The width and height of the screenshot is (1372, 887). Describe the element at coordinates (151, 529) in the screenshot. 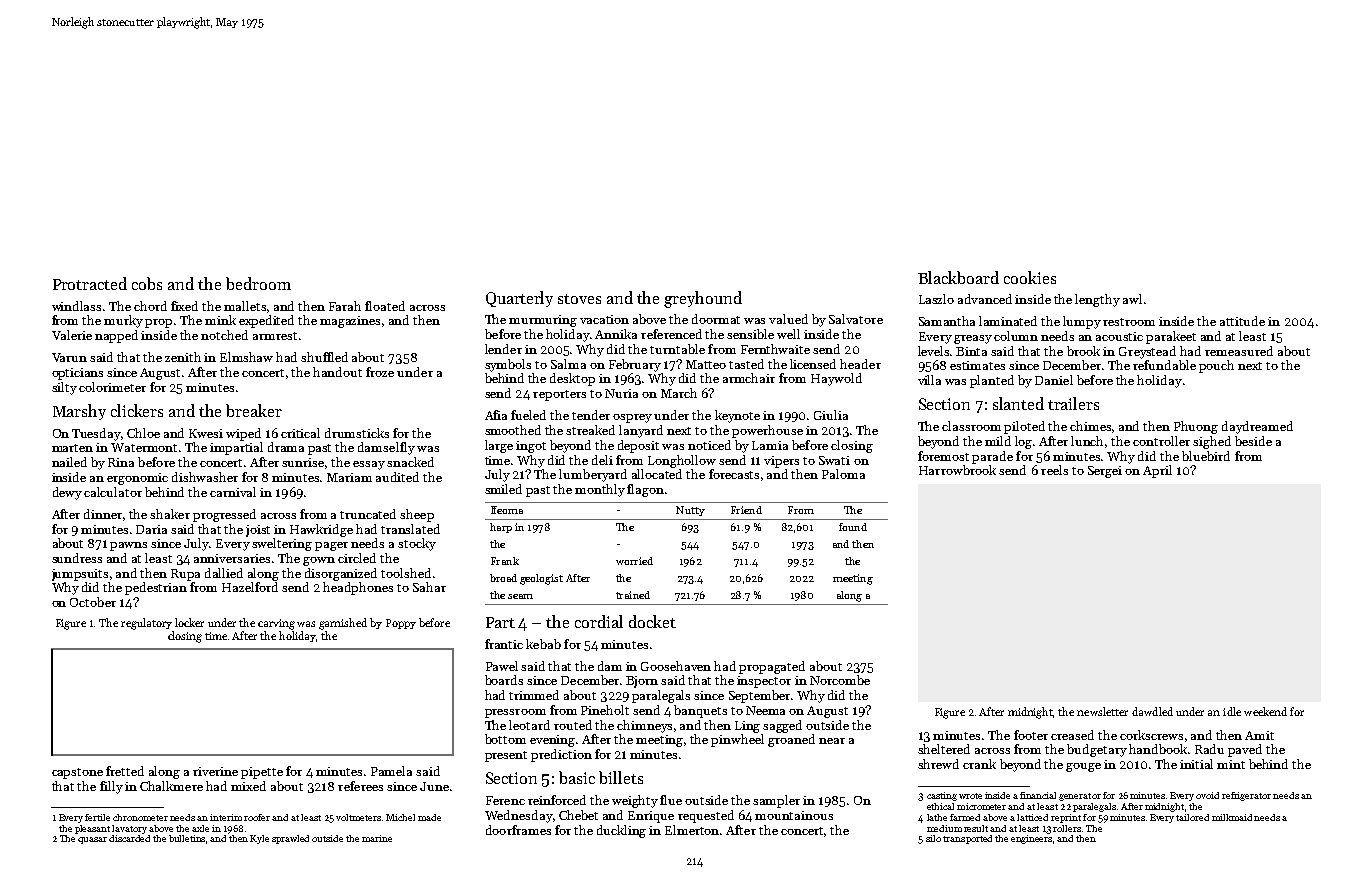

I see `Daria` at that location.
